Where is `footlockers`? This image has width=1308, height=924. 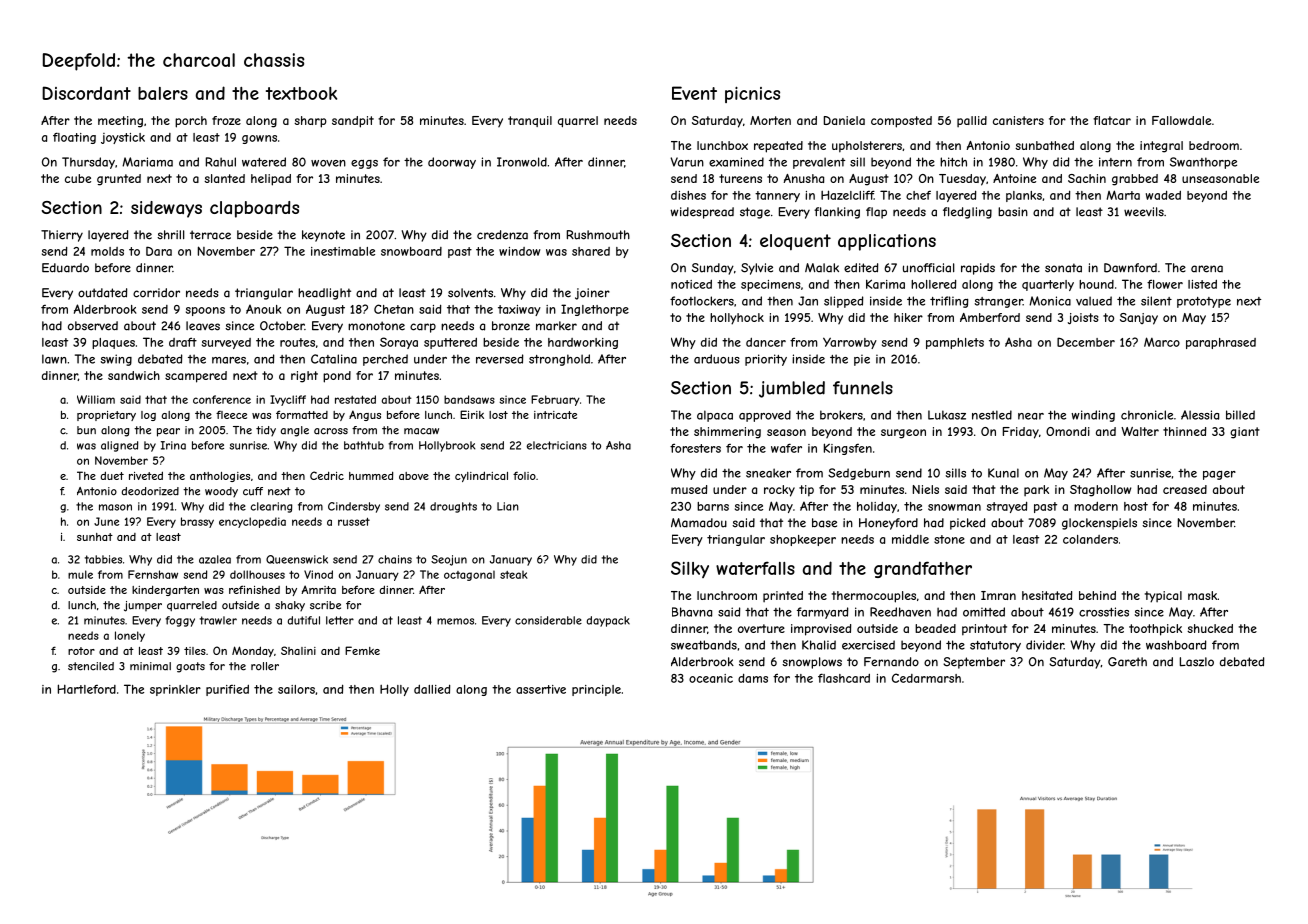 footlockers is located at coordinates (702, 301).
